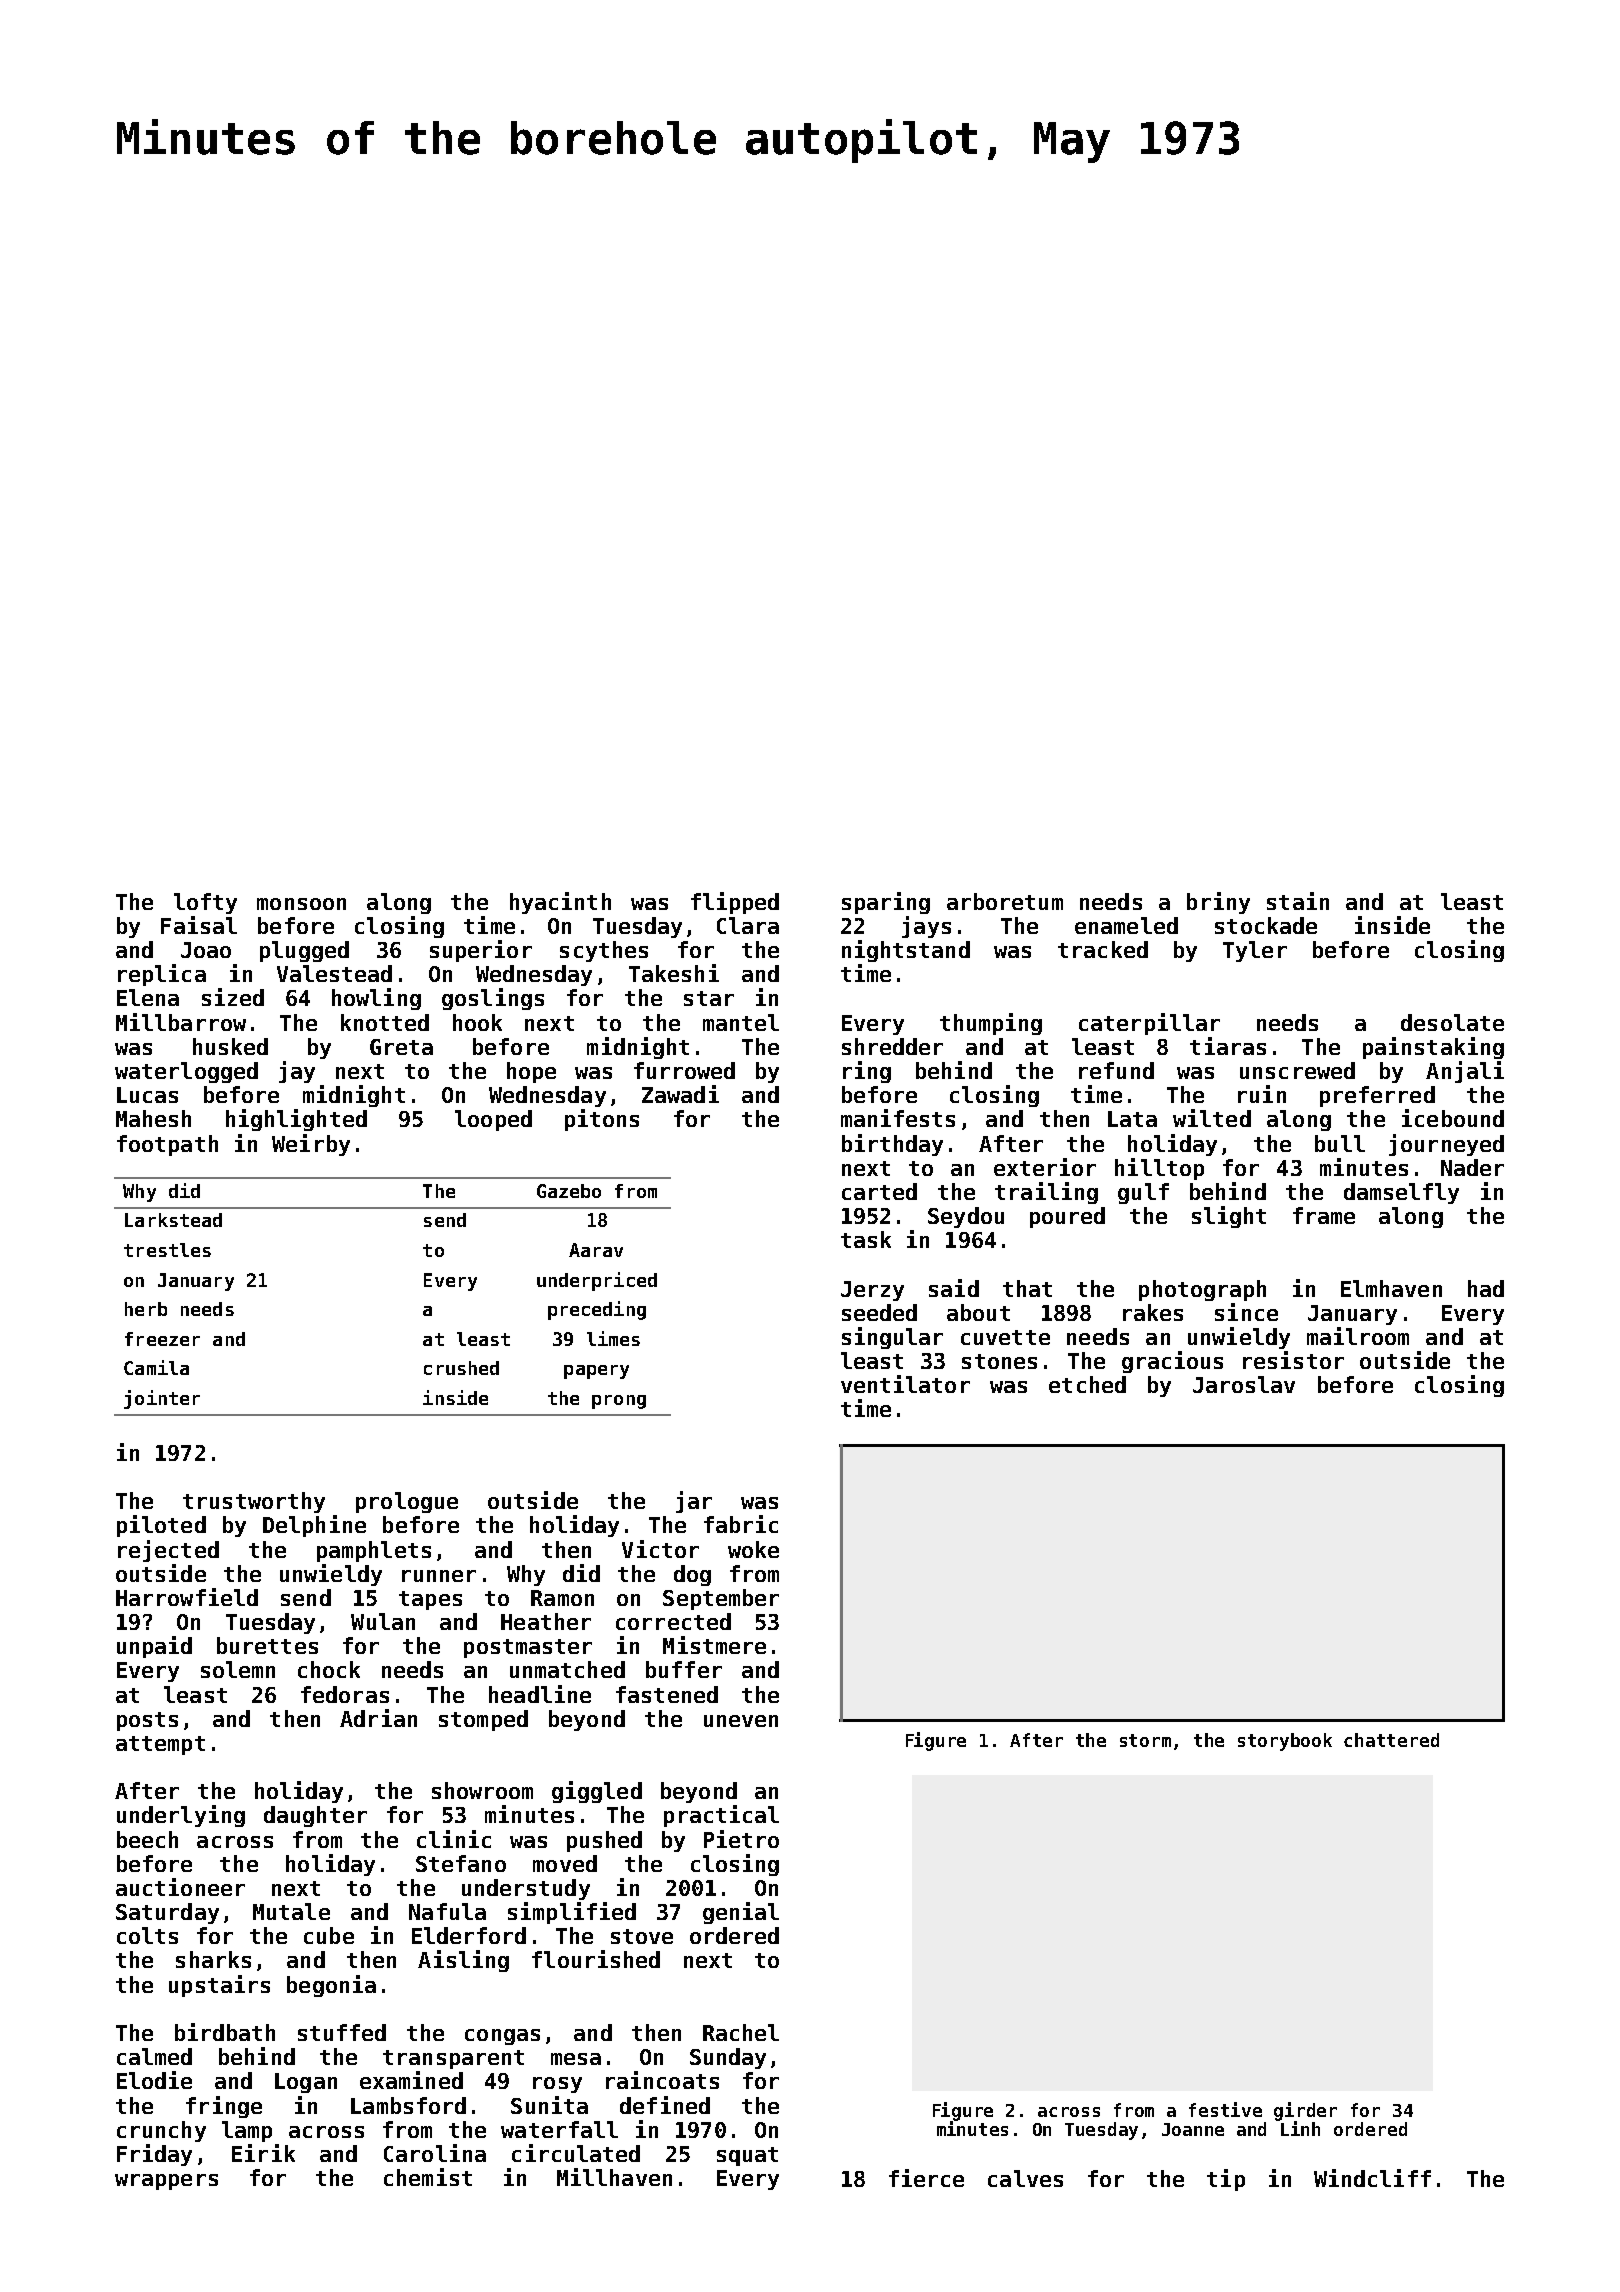 This image has width=1620, height=2292. What do you see at coordinates (1305, 2111) in the image?
I see `girder` at bounding box center [1305, 2111].
